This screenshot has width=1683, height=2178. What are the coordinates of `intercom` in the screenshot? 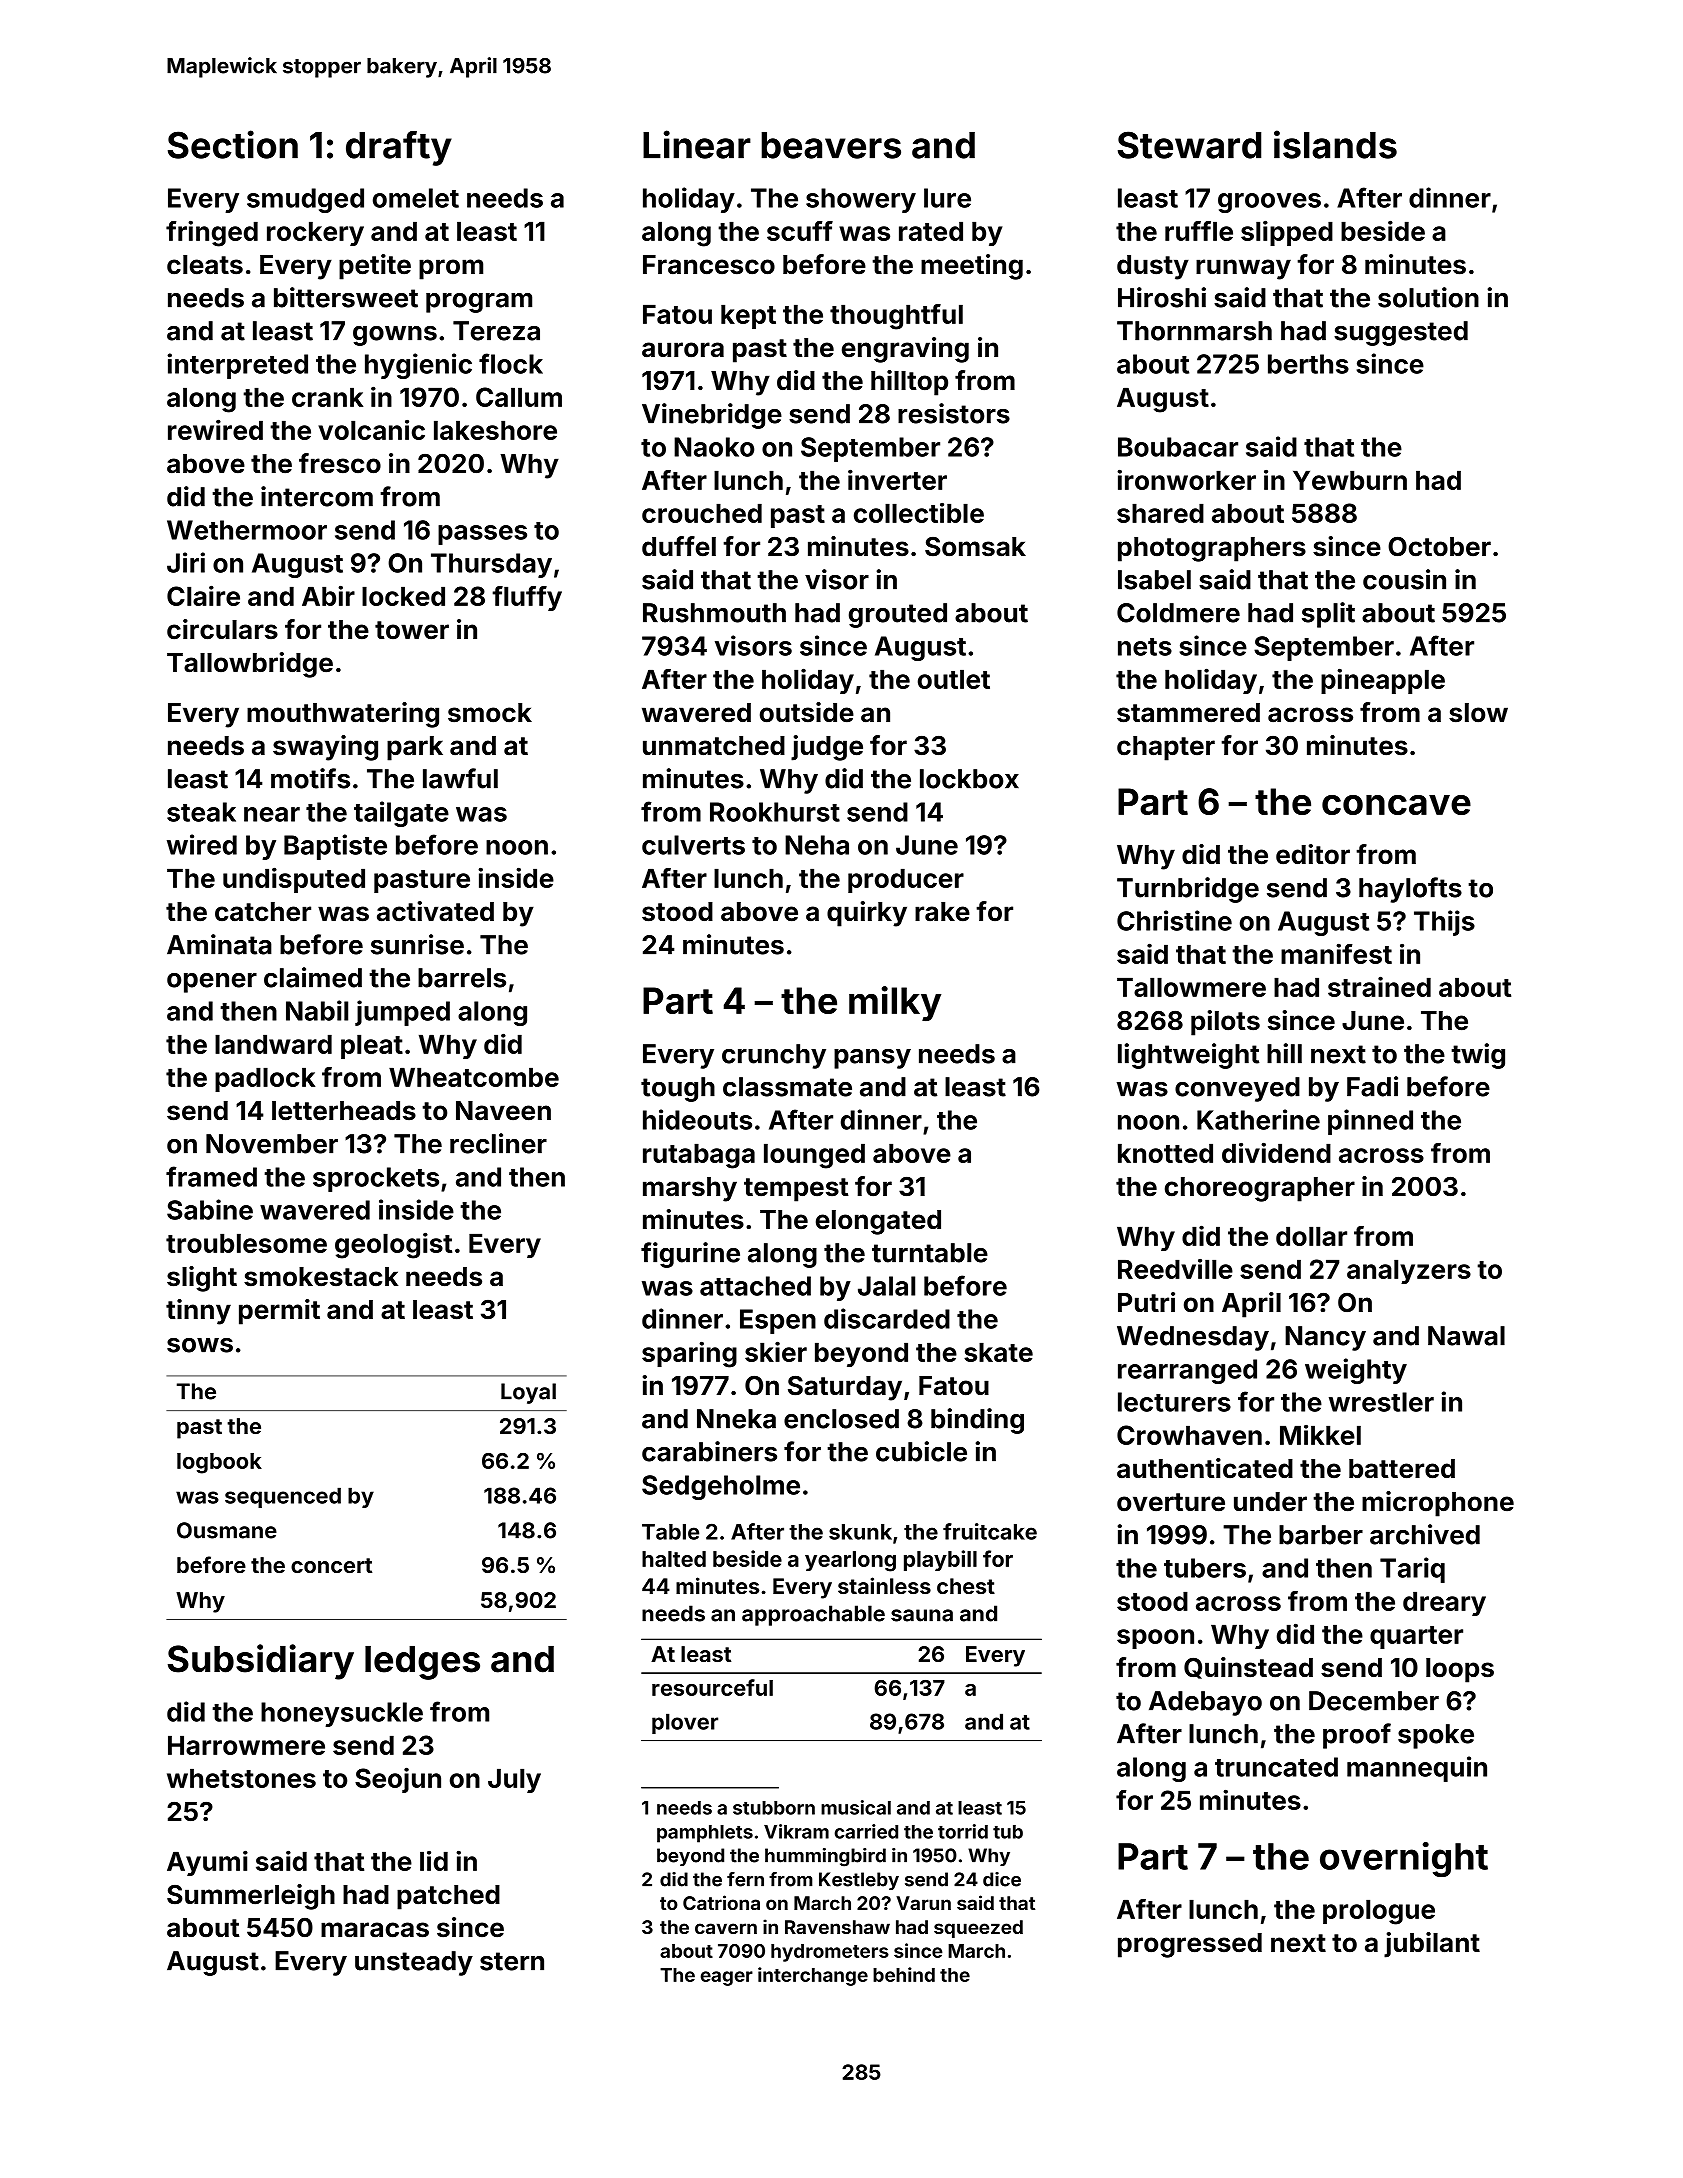 It's located at (317, 496).
